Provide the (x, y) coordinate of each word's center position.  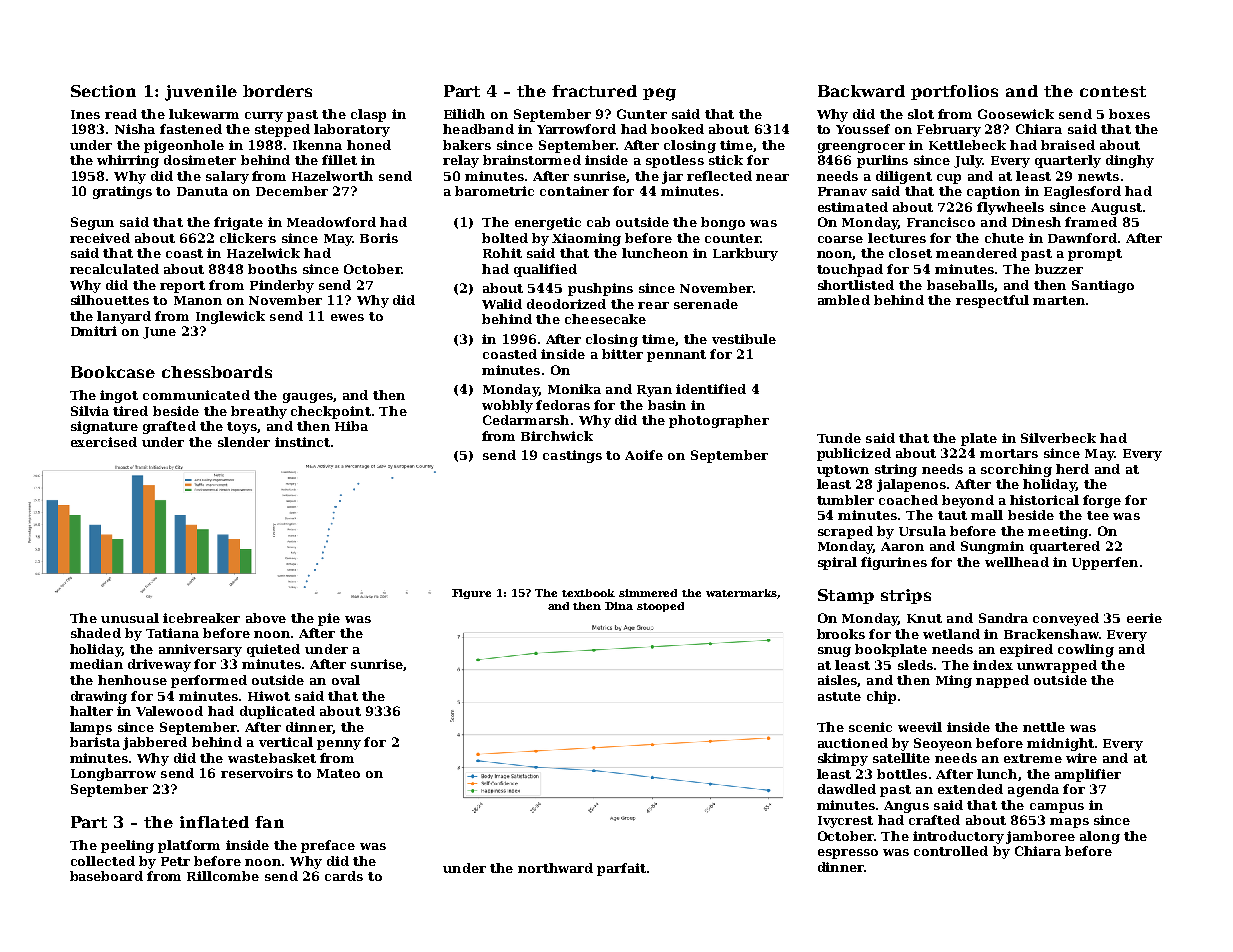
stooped (660, 607)
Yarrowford (576, 129)
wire (1081, 758)
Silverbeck (1058, 438)
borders (277, 91)
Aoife (644, 455)
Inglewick (230, 317)
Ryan (654, 391)
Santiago (1103, 286)
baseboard (106, 876)
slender (244, 442)
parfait (621, 869)
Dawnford (1082, 238)
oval (346, 680)
